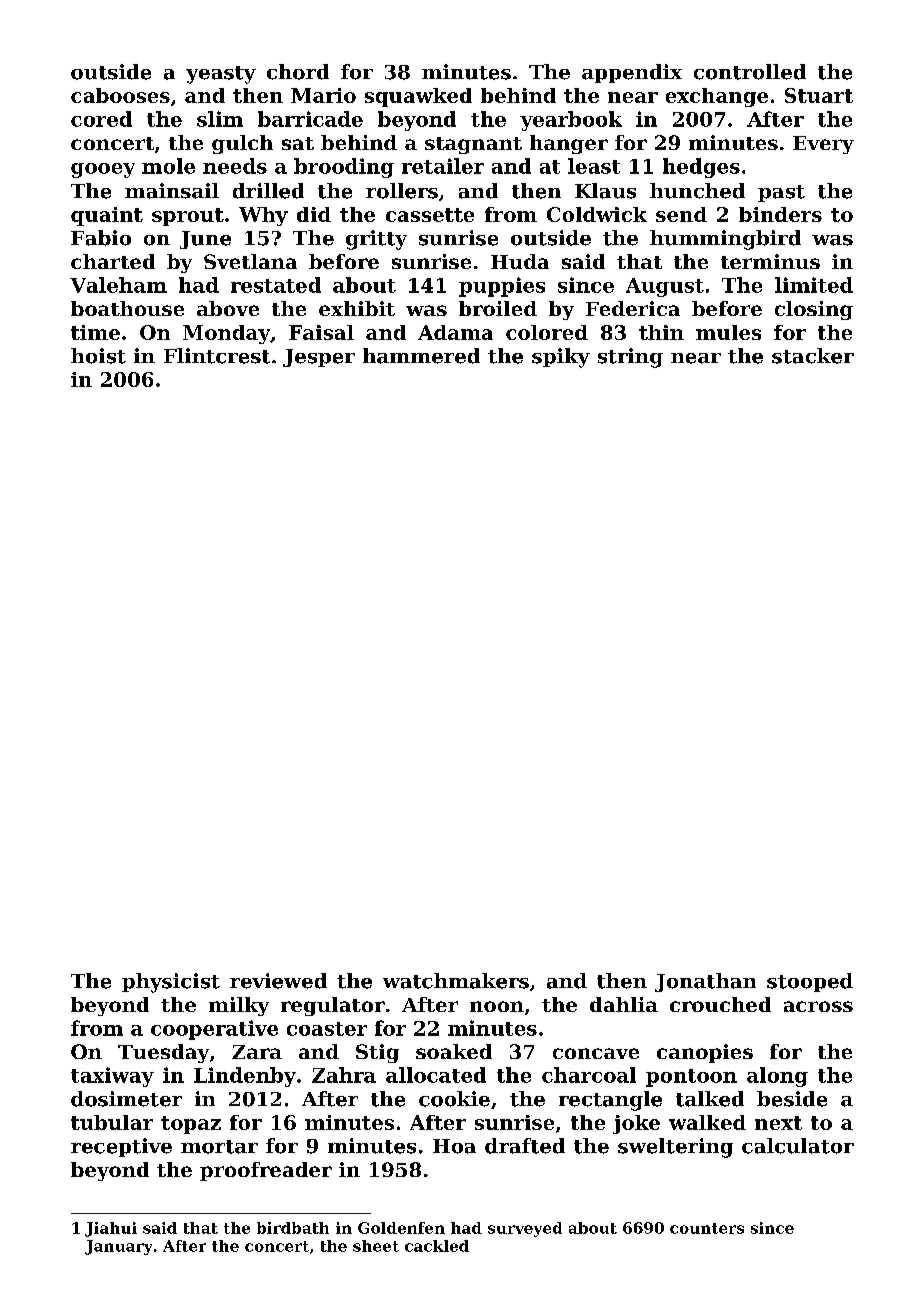 The height and width of the document is (1308, 924). Describe the element at coordinates (421, 356) in the document. I see `hammered` at that location.
